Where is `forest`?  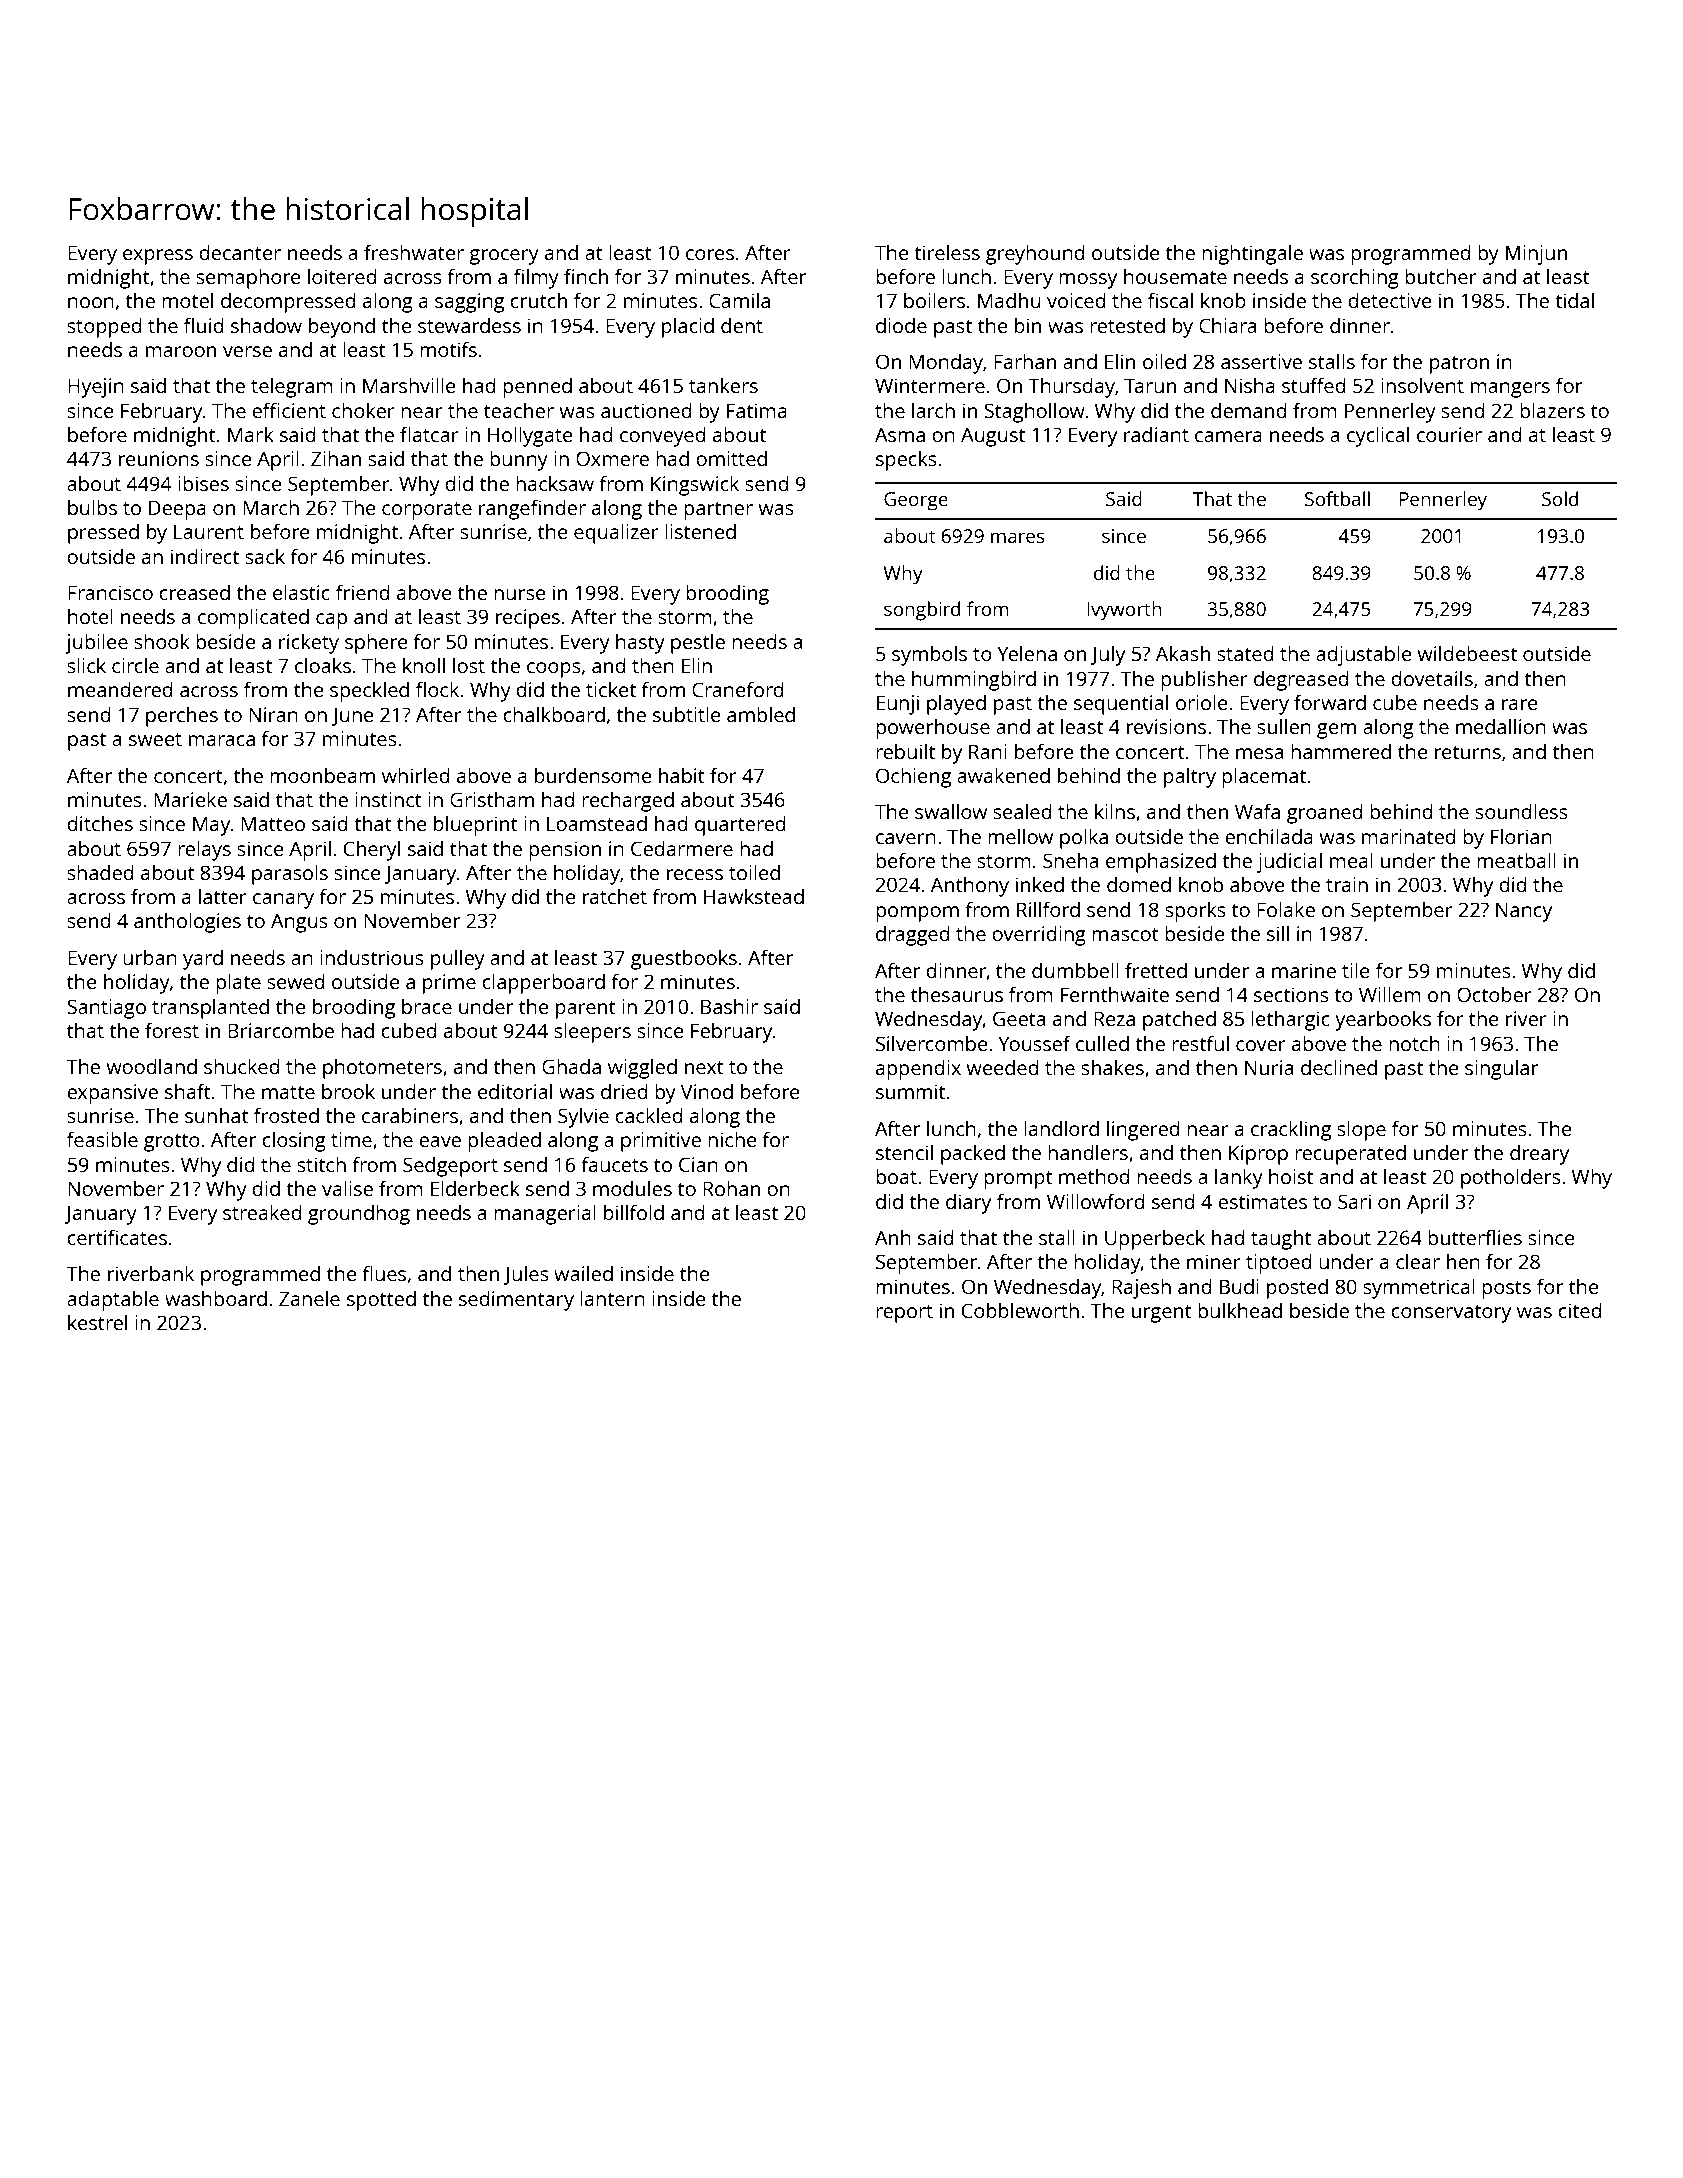
forest is located at coordinates (172, 1030).
